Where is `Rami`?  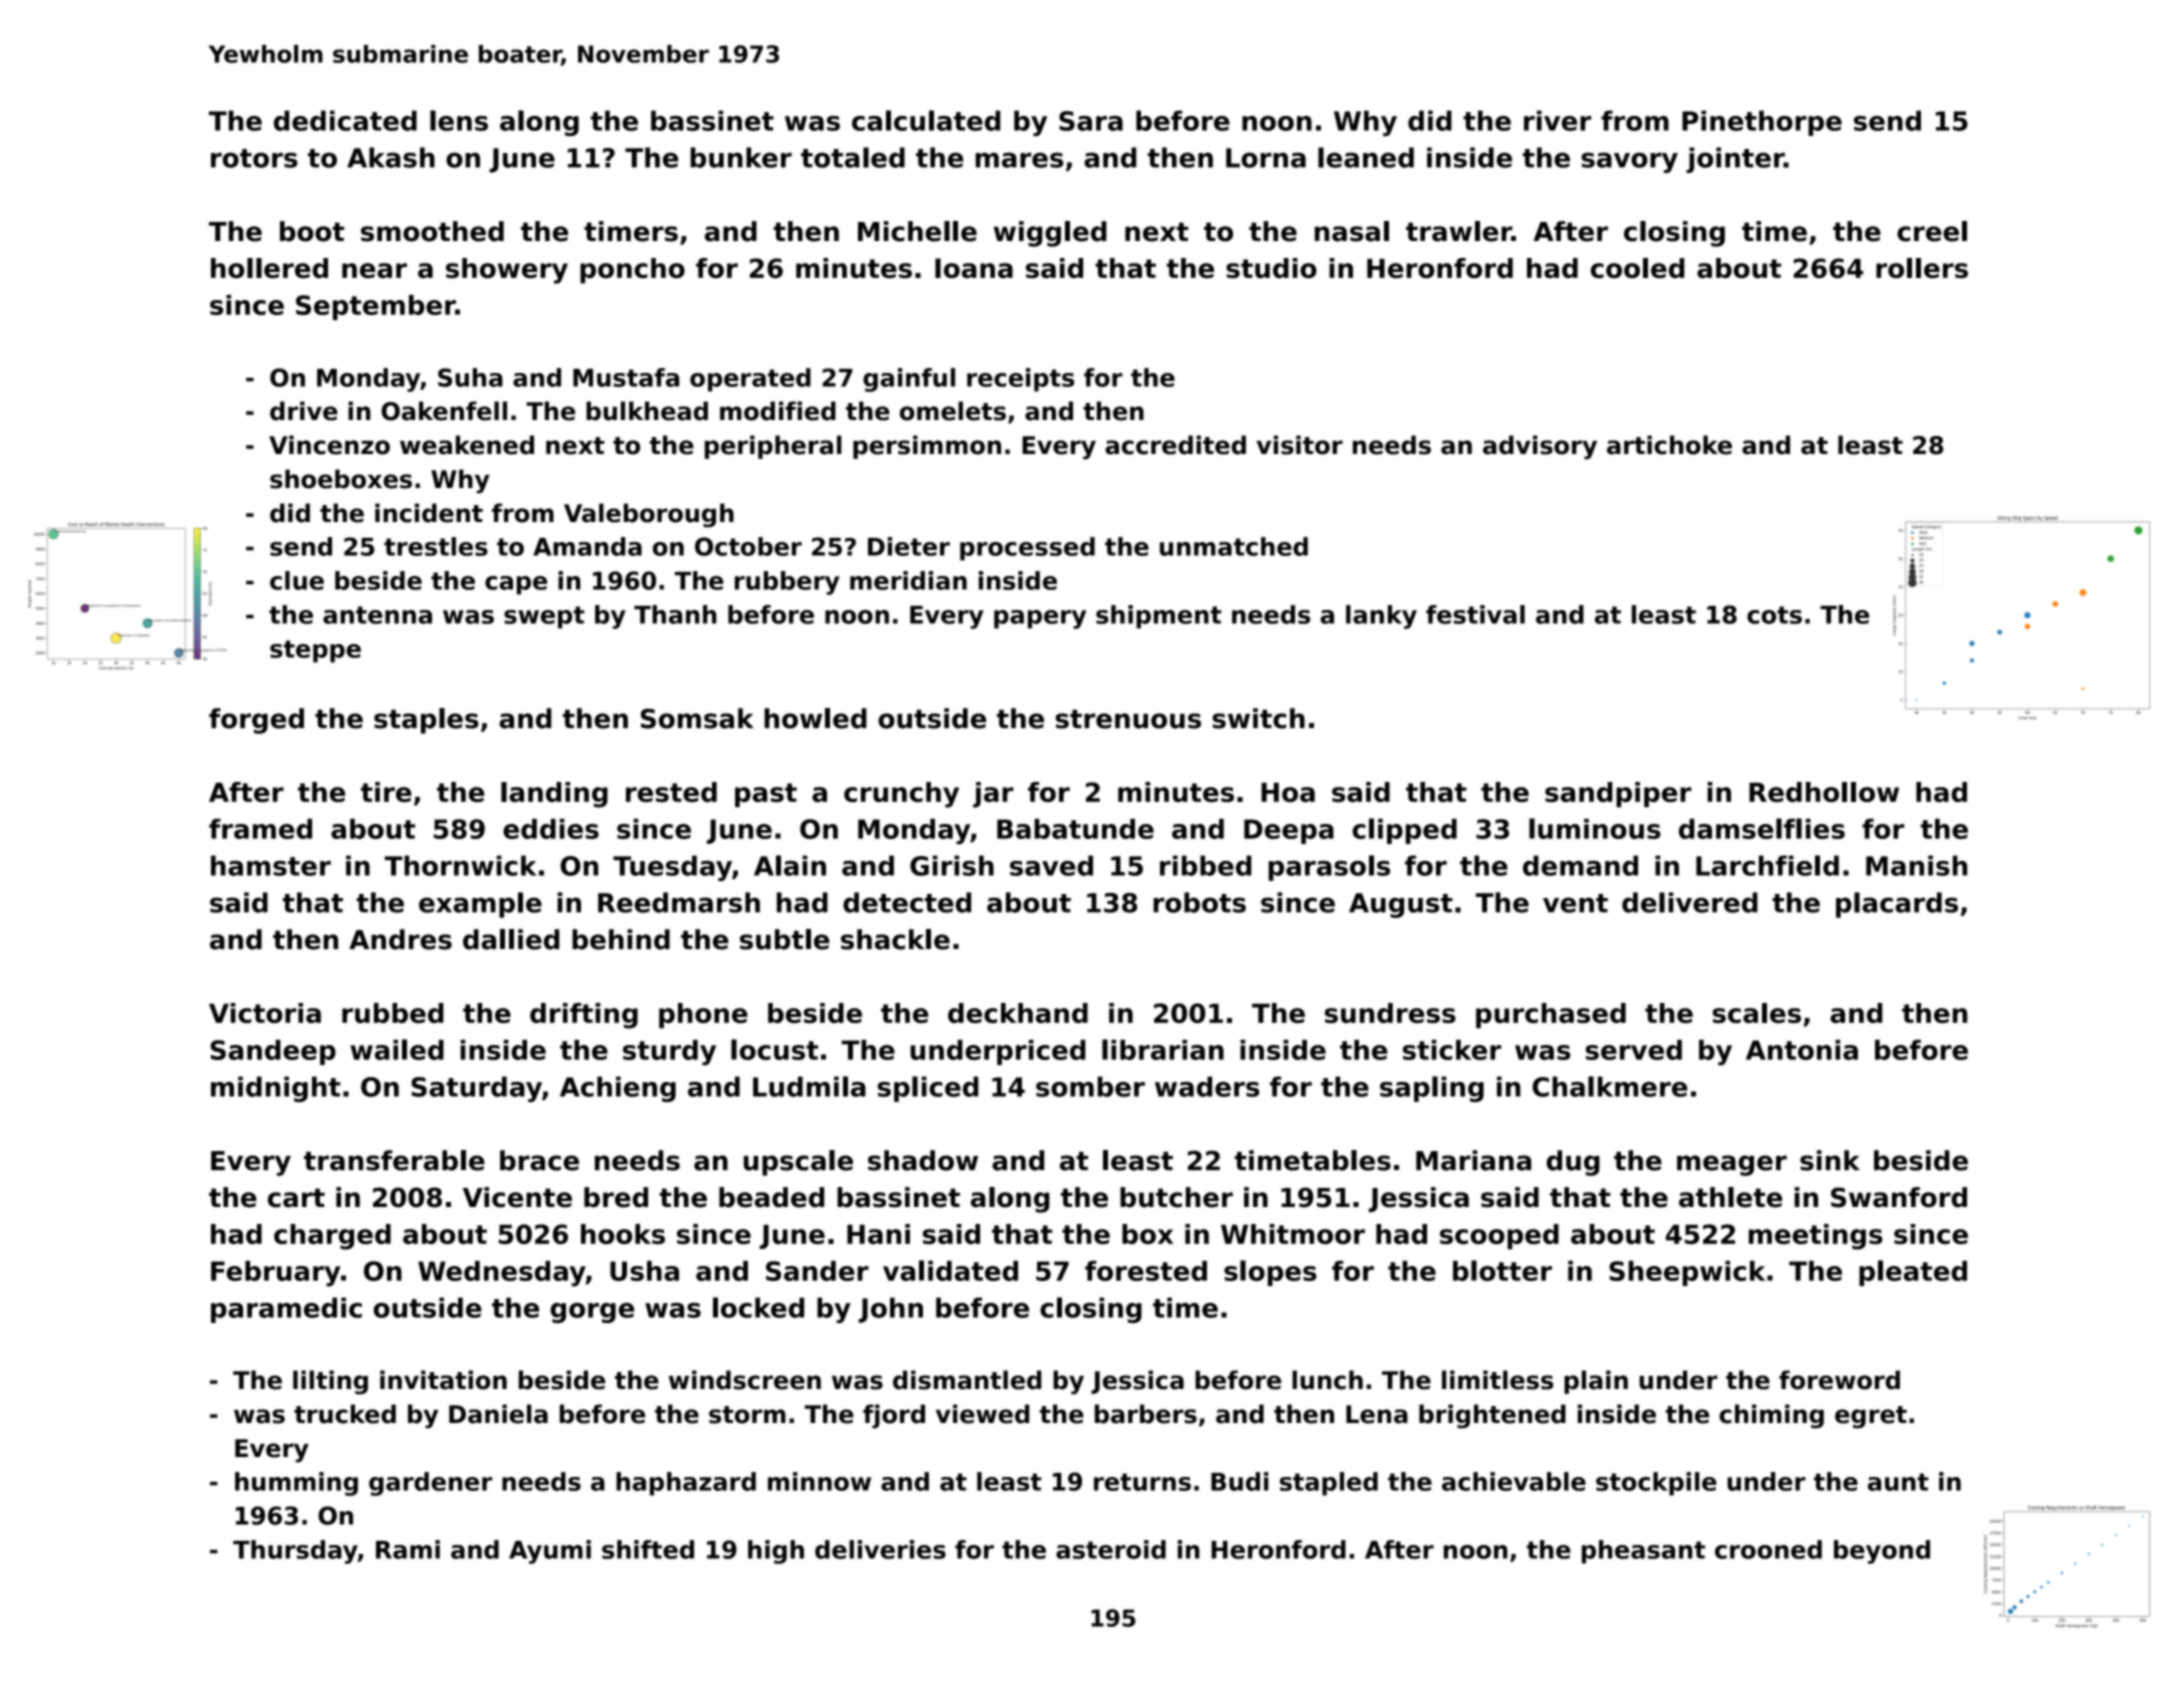 Rami is located at coordinates (408, 1549).
